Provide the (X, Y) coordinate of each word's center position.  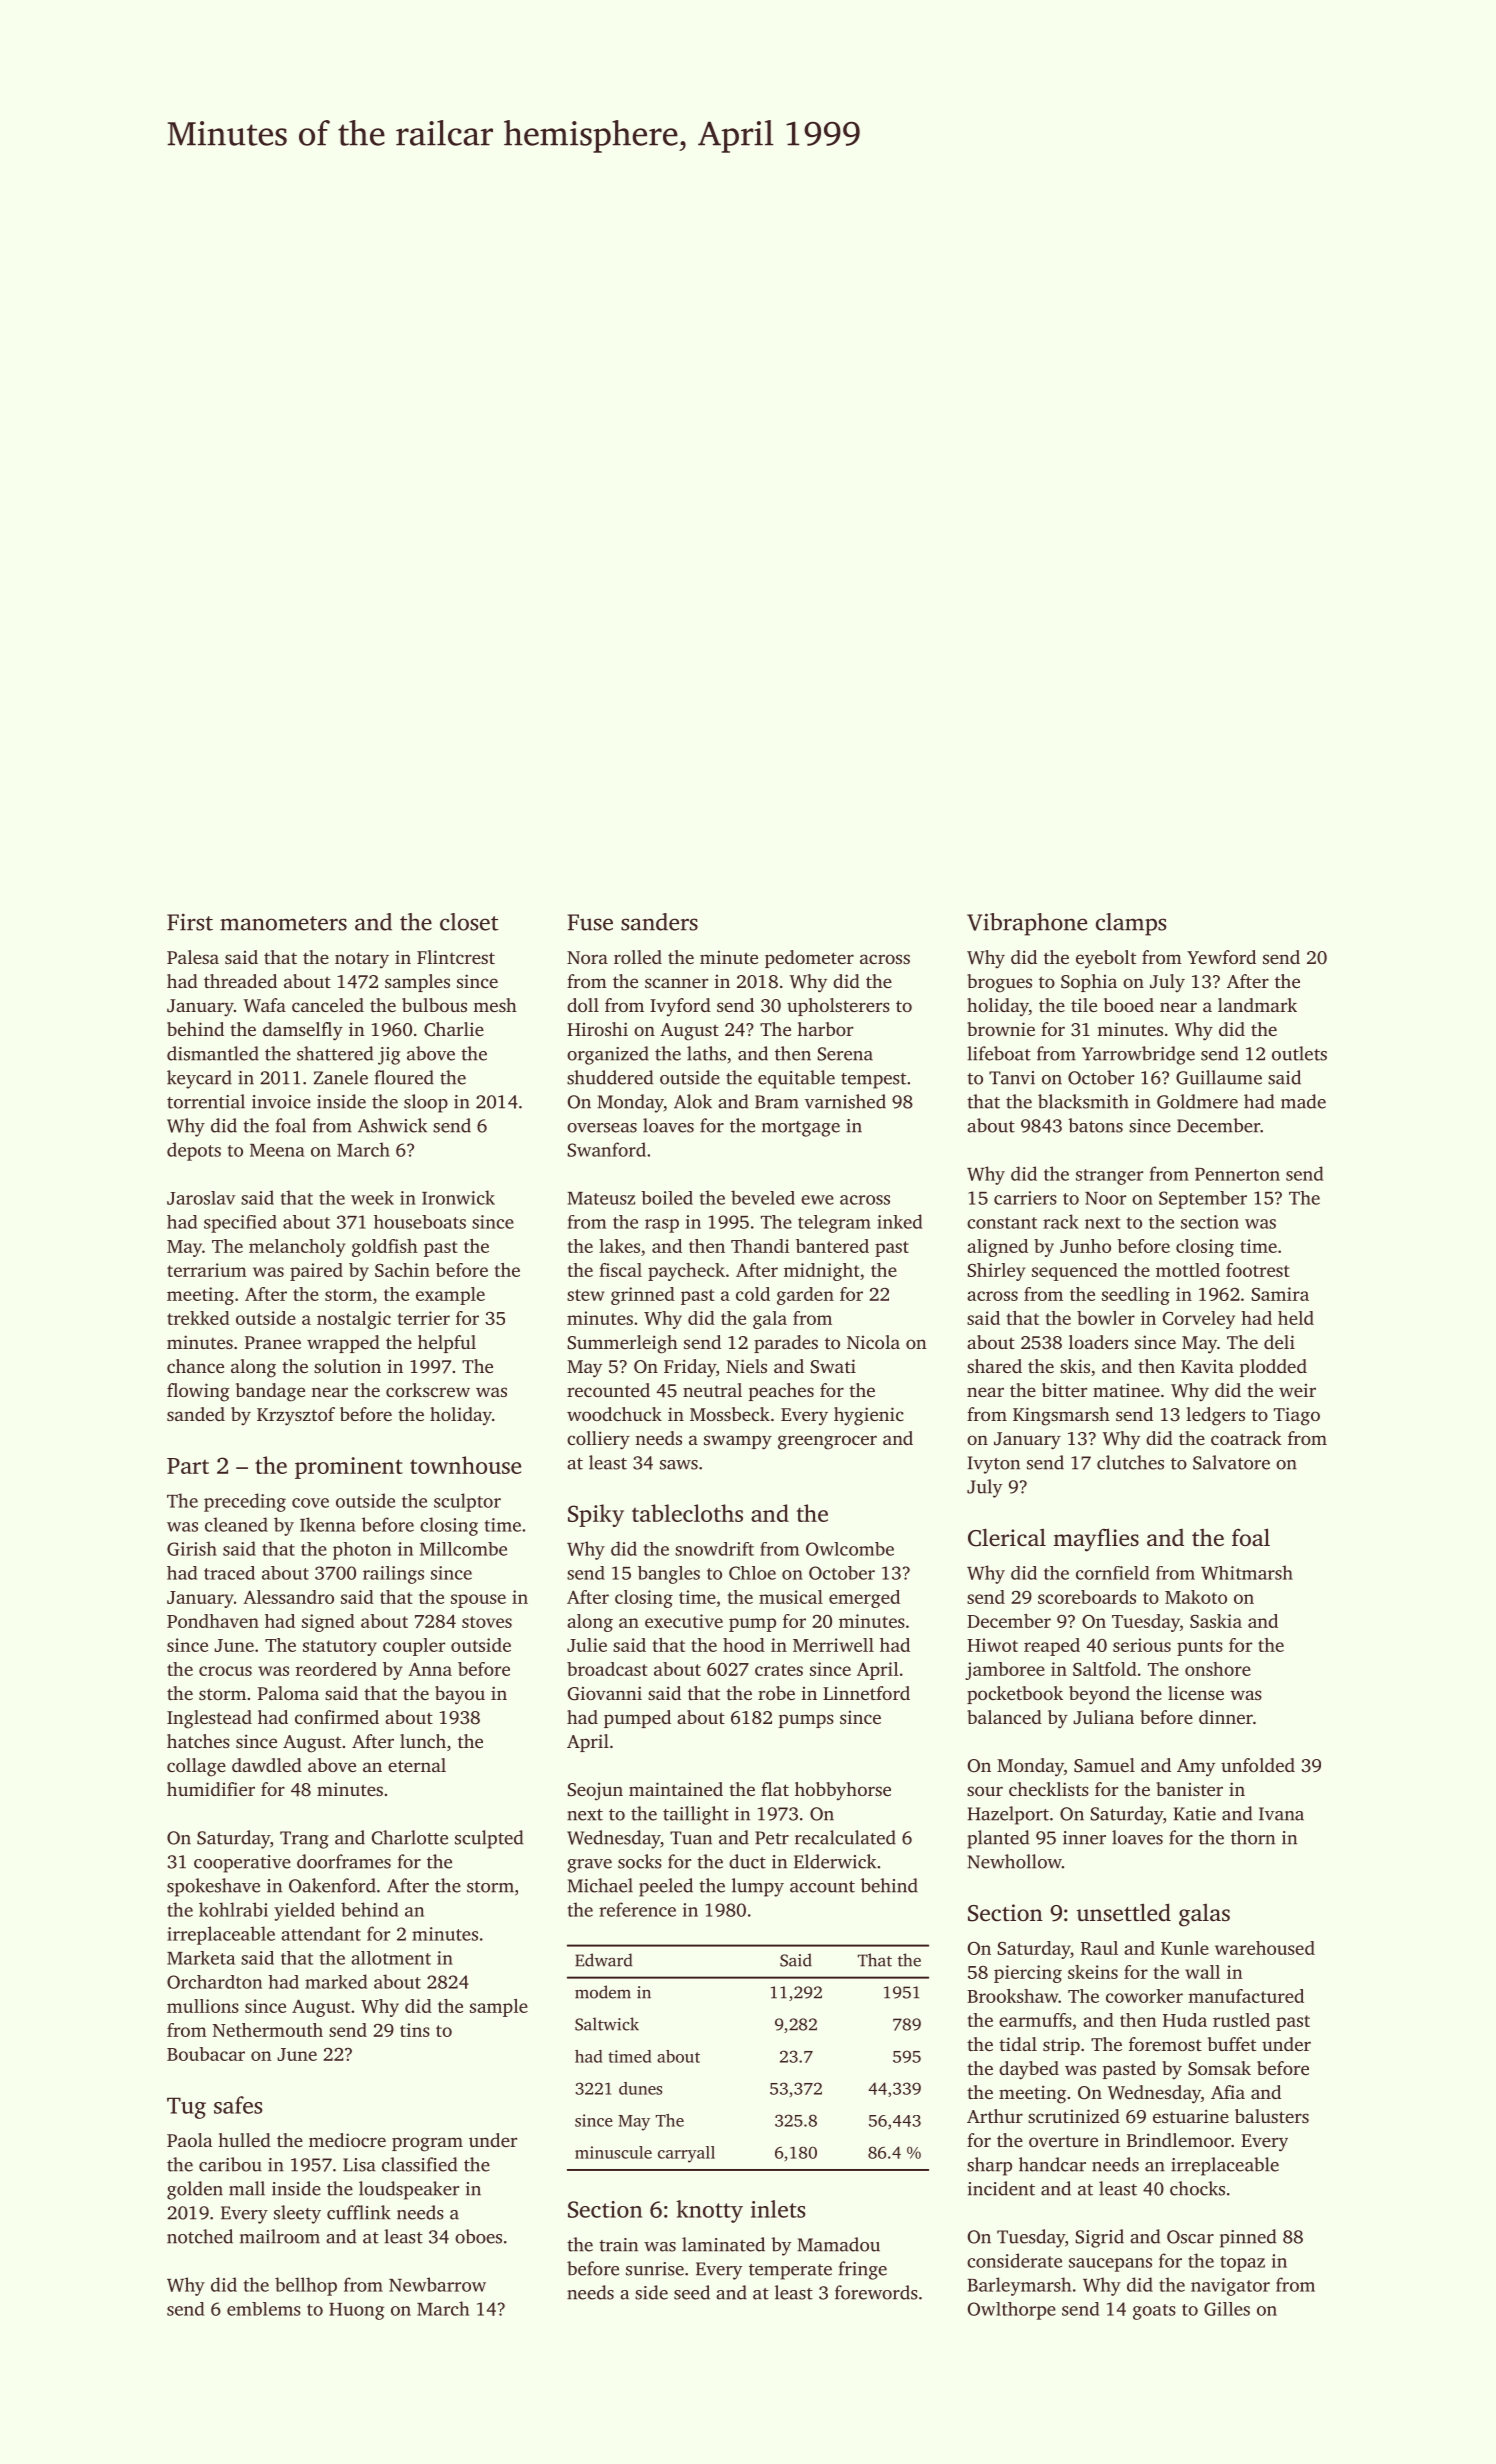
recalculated (845, 1837)
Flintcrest (456, 957)
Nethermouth (268, 2030)
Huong (356, 2311)
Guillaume (1219, 1077)
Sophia (1089, 983)
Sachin (402, 1270)
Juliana (1103, 1717)
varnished (845, 1101)
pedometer (809, 959)
